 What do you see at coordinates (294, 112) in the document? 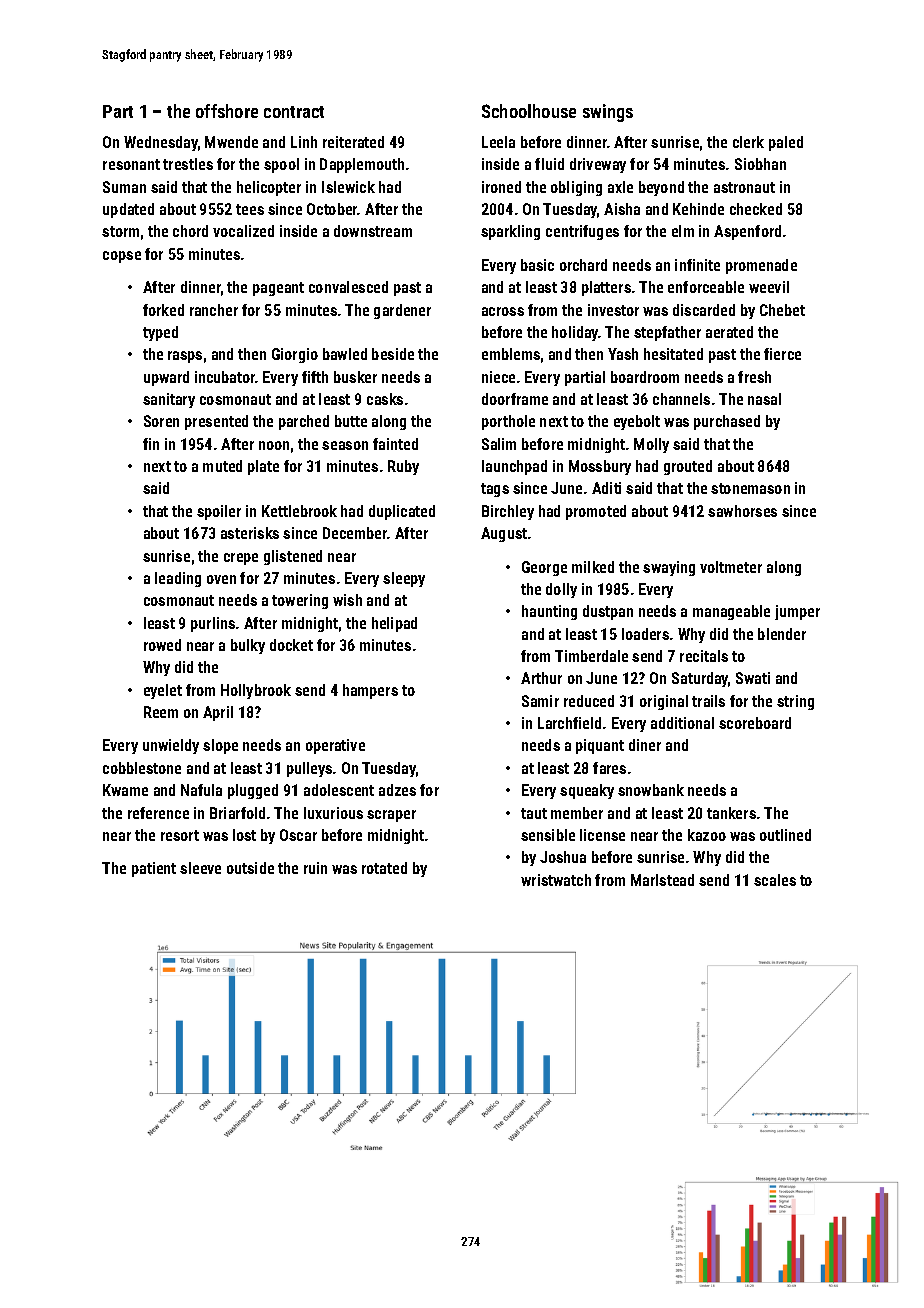
I see `contract` at bounding box center [294, 112].
